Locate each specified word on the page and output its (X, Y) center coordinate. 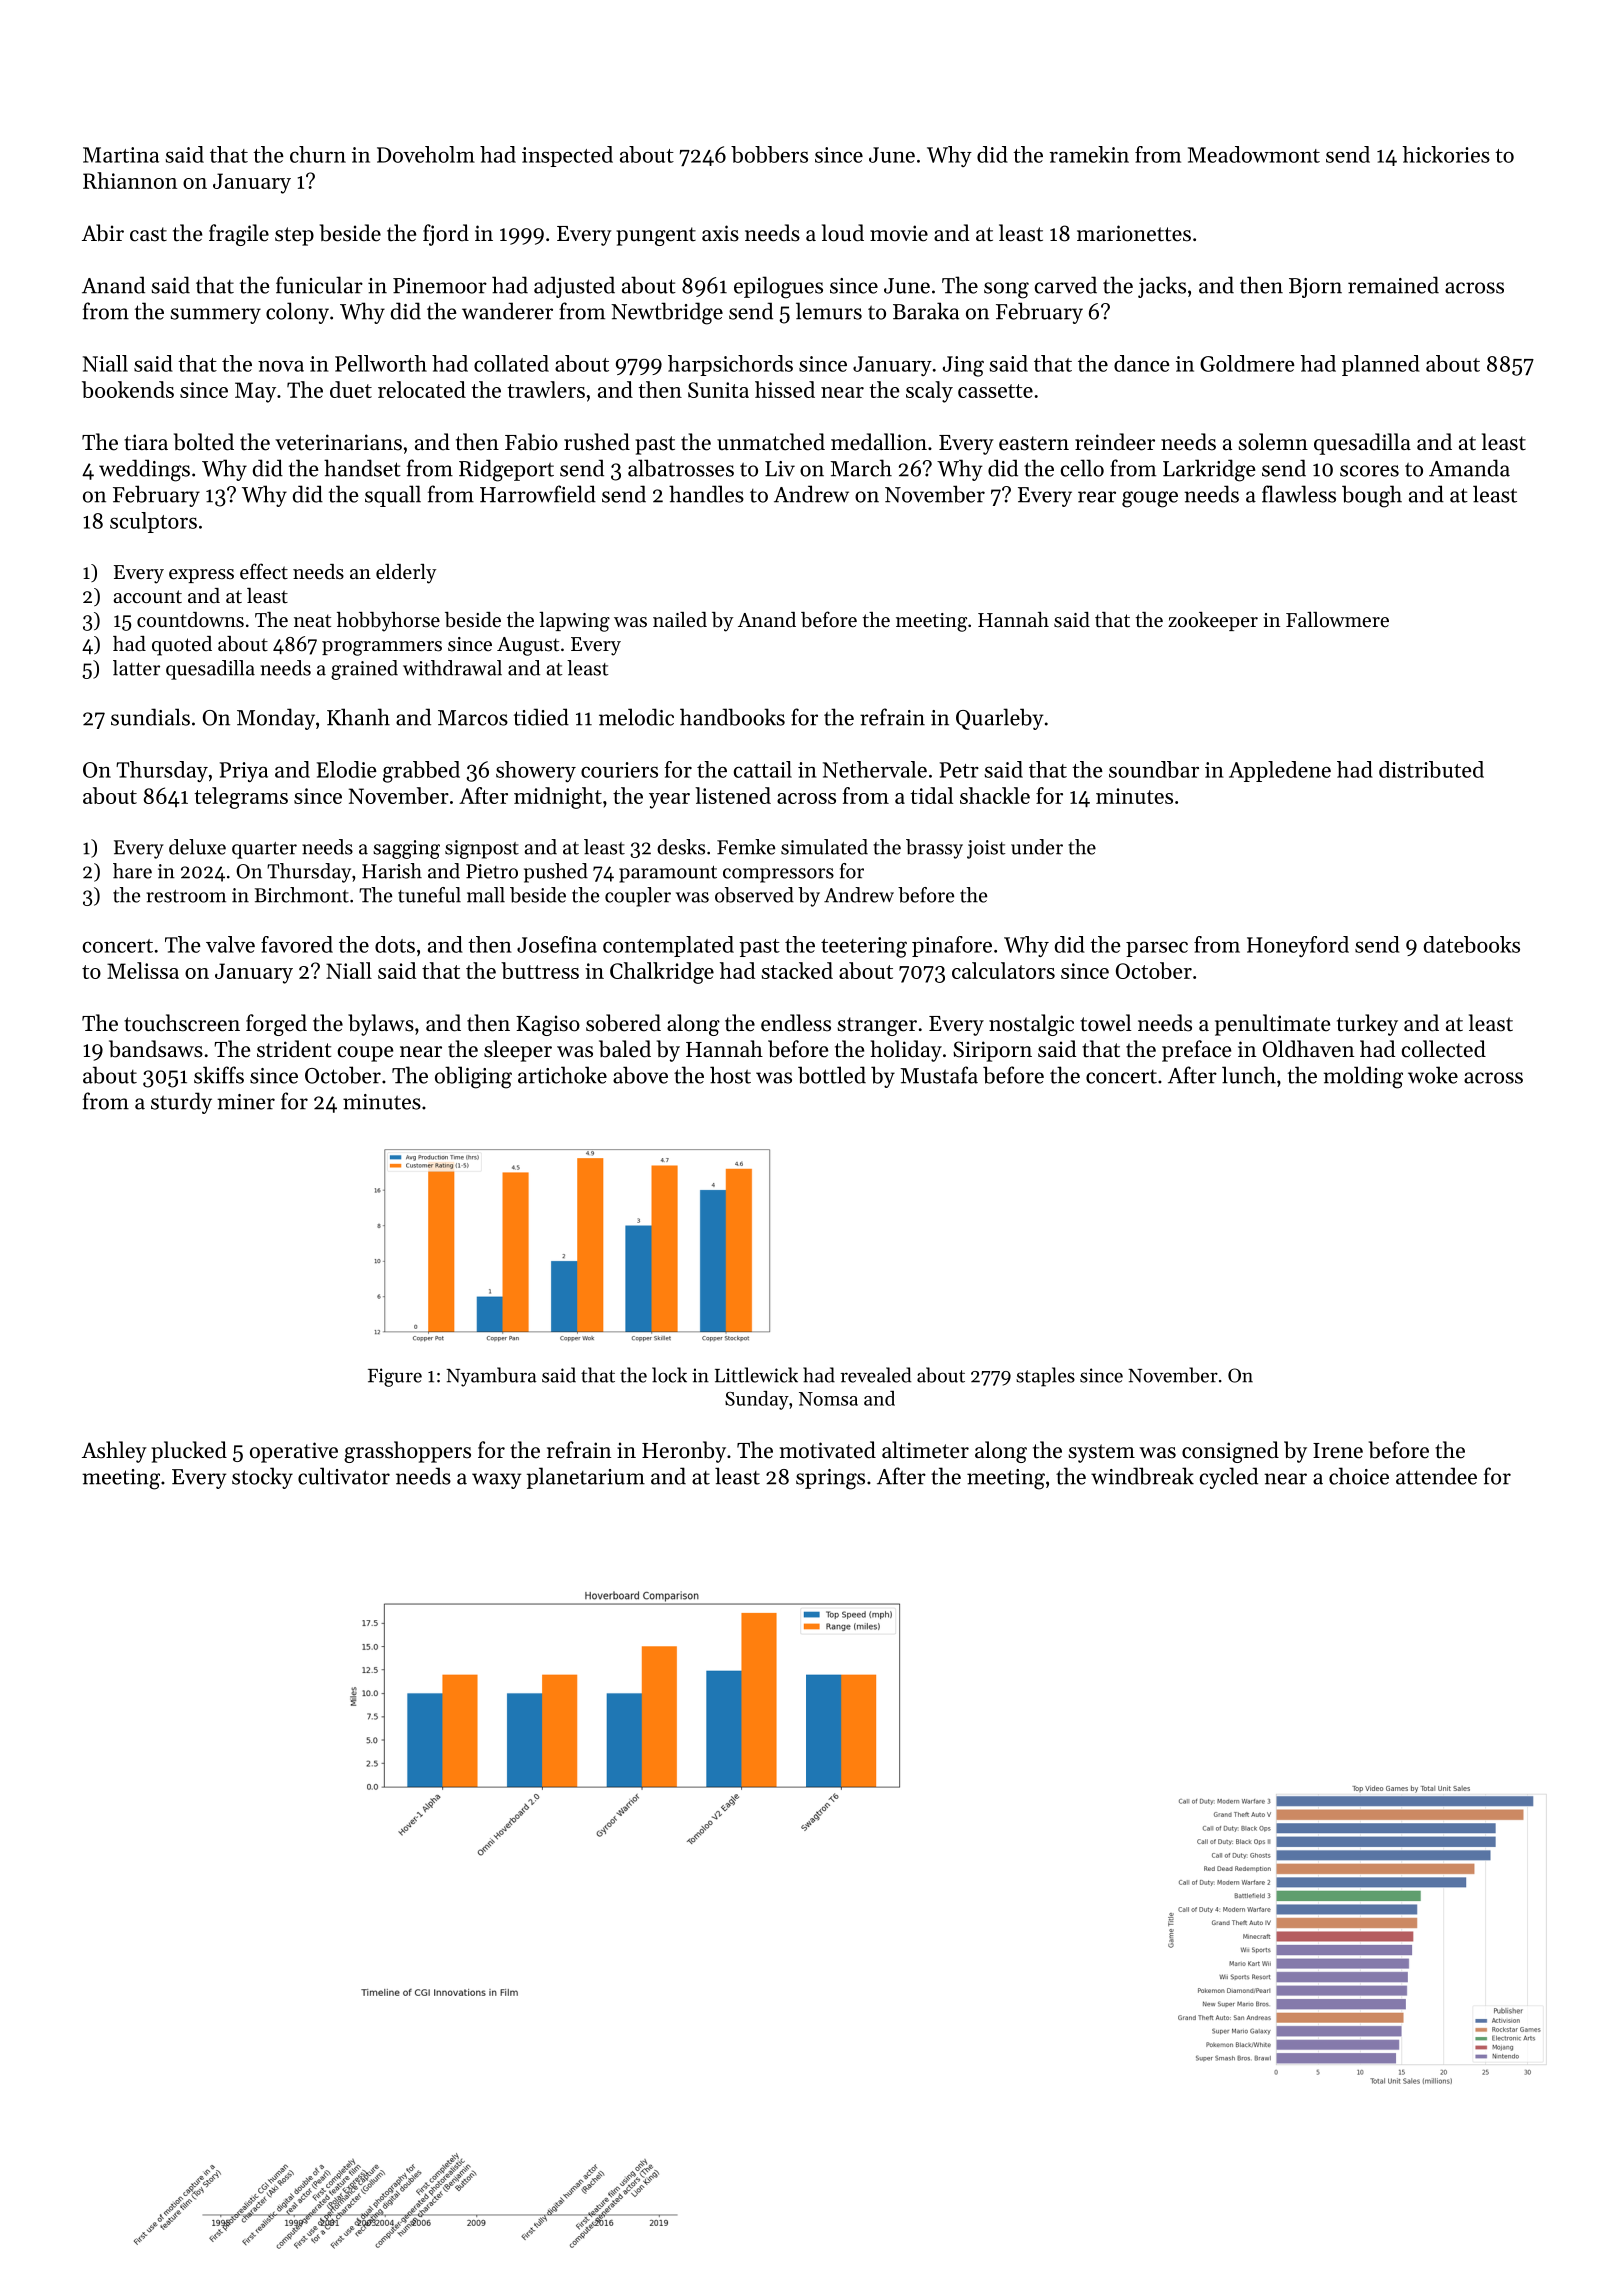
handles (706, 494)
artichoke (562, 1075)
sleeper (518, 1051)
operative (294, 1452)
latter (136, 668)
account (147, 597)
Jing (963, 366)
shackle (995, 795)
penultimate (1272, 1025)
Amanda (1469, 468)
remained (1393, 285)
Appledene (1280, 771)
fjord (446, 235)
